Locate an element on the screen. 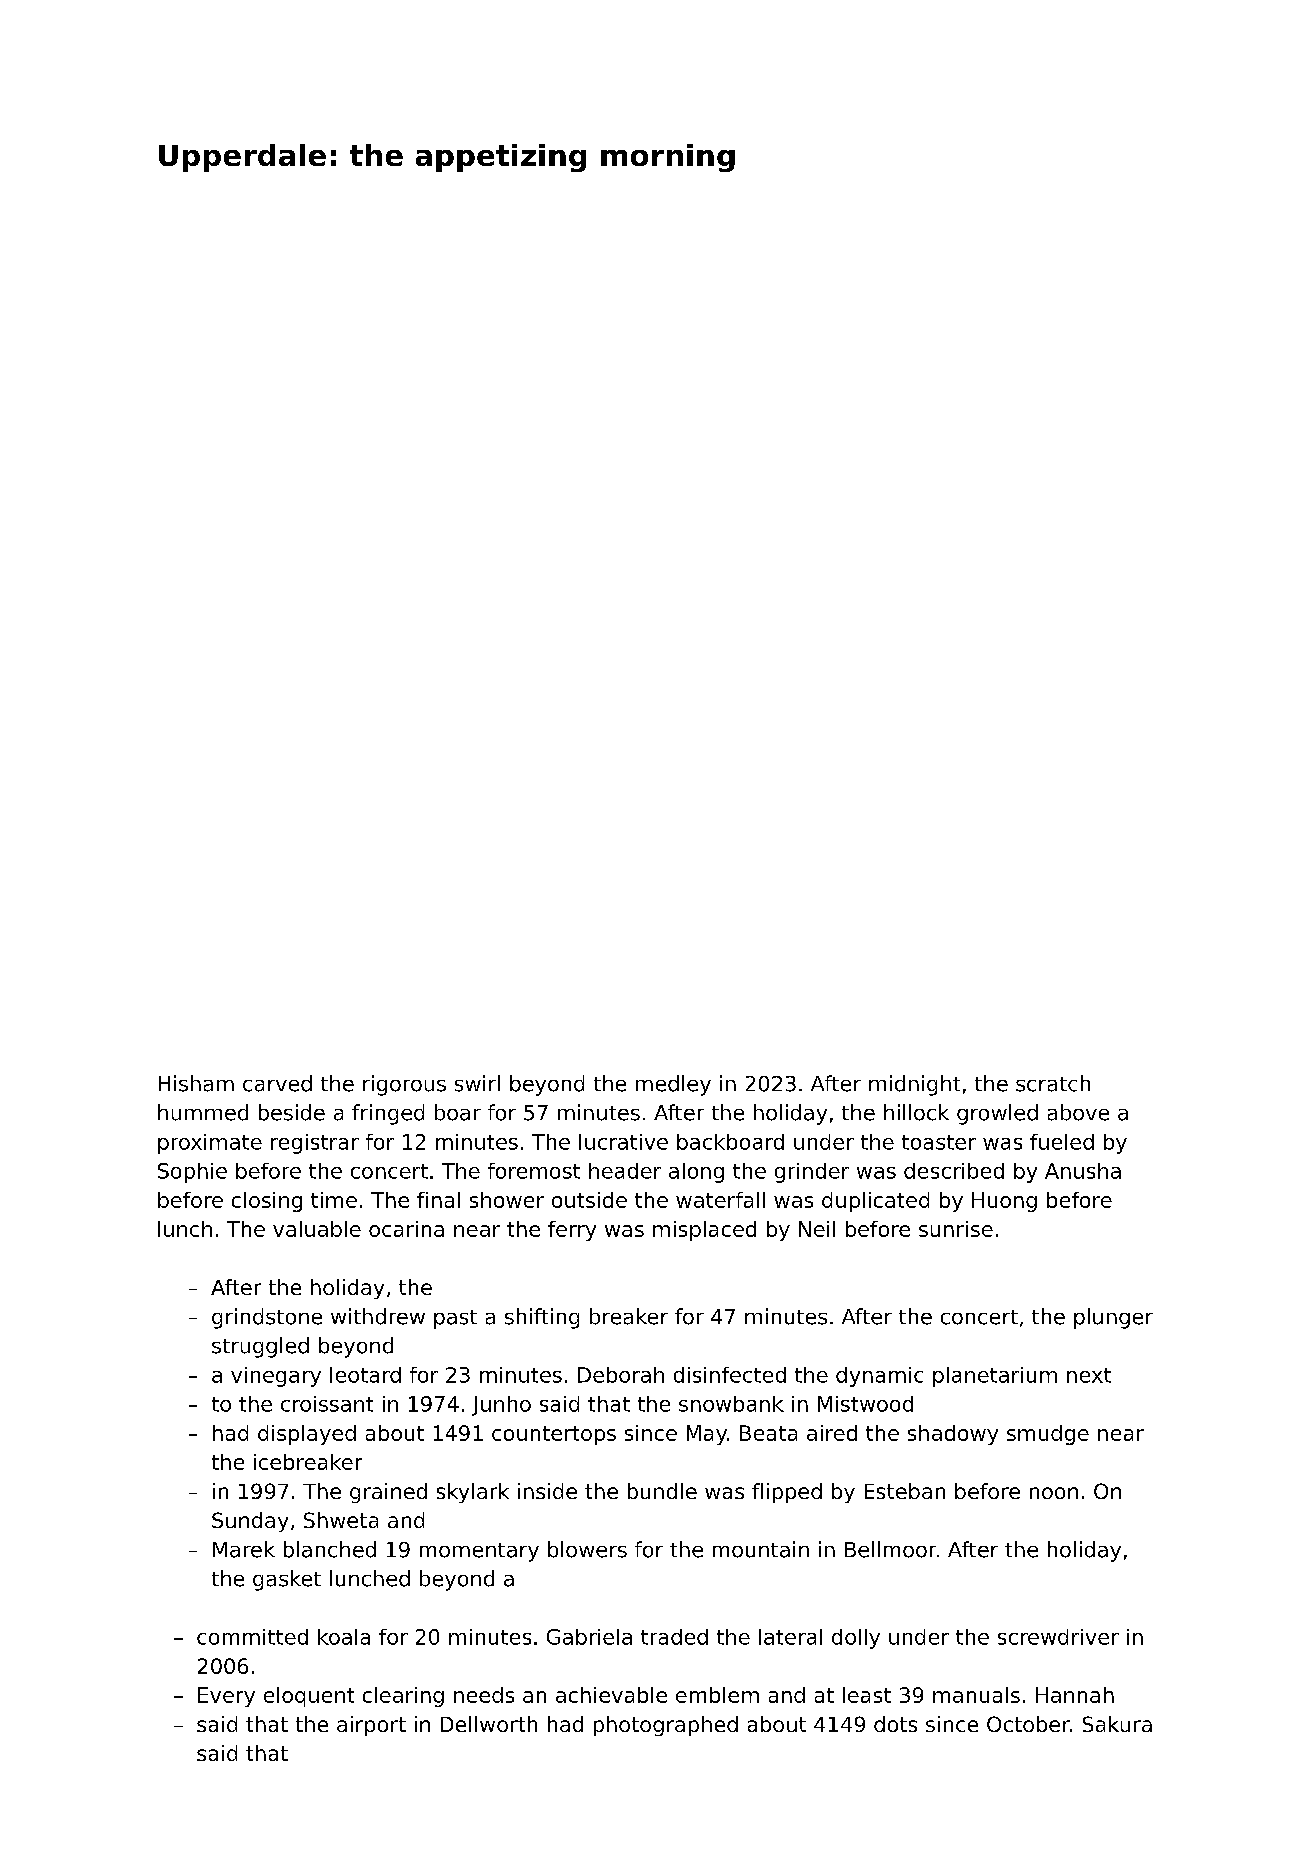  Sunday is located at coordinates (250, 1522).
